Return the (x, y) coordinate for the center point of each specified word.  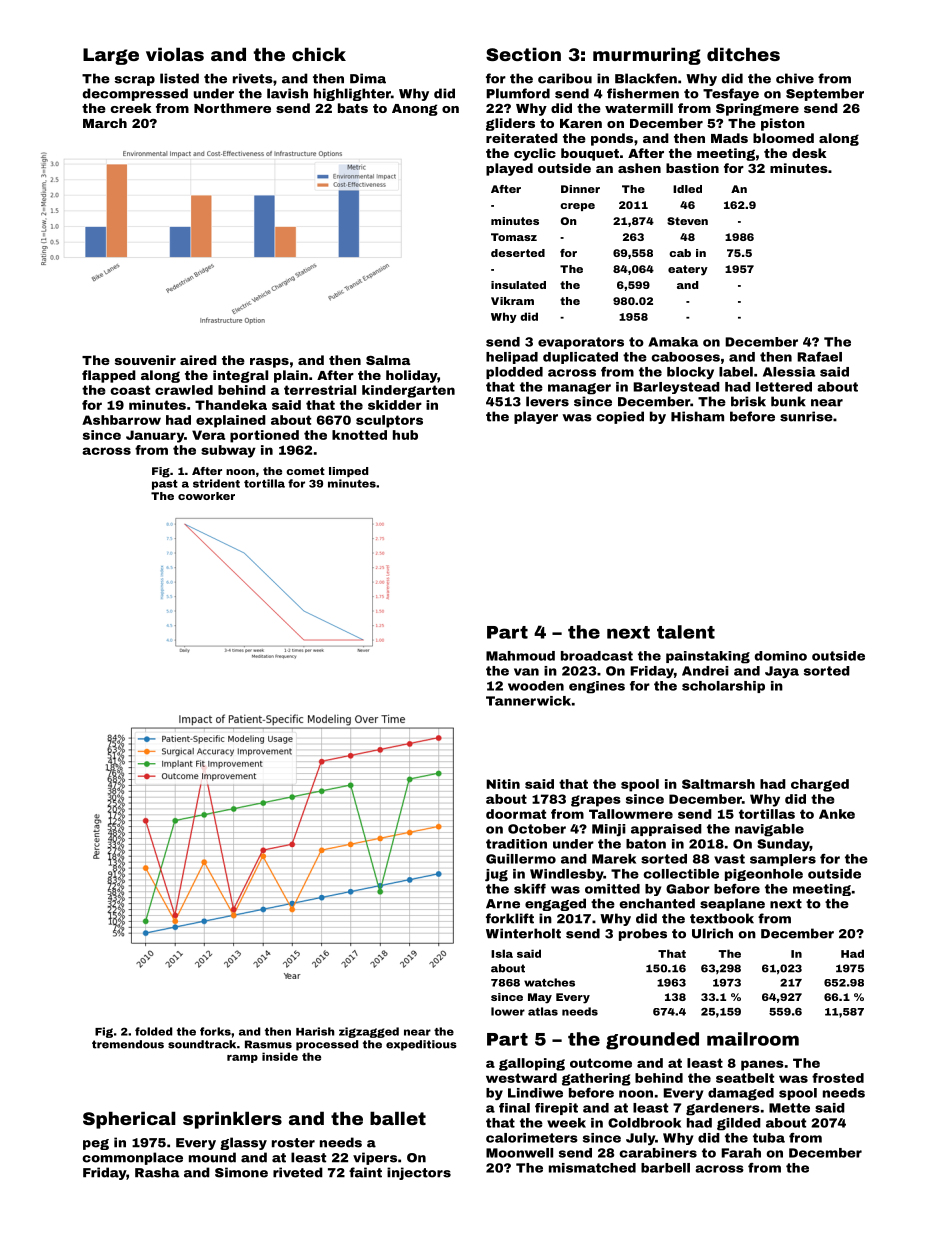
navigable (769, 830)
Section (523, 54)
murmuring (647, 56)
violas (175, 54)
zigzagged (369, 1032)
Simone (241, 1172)
